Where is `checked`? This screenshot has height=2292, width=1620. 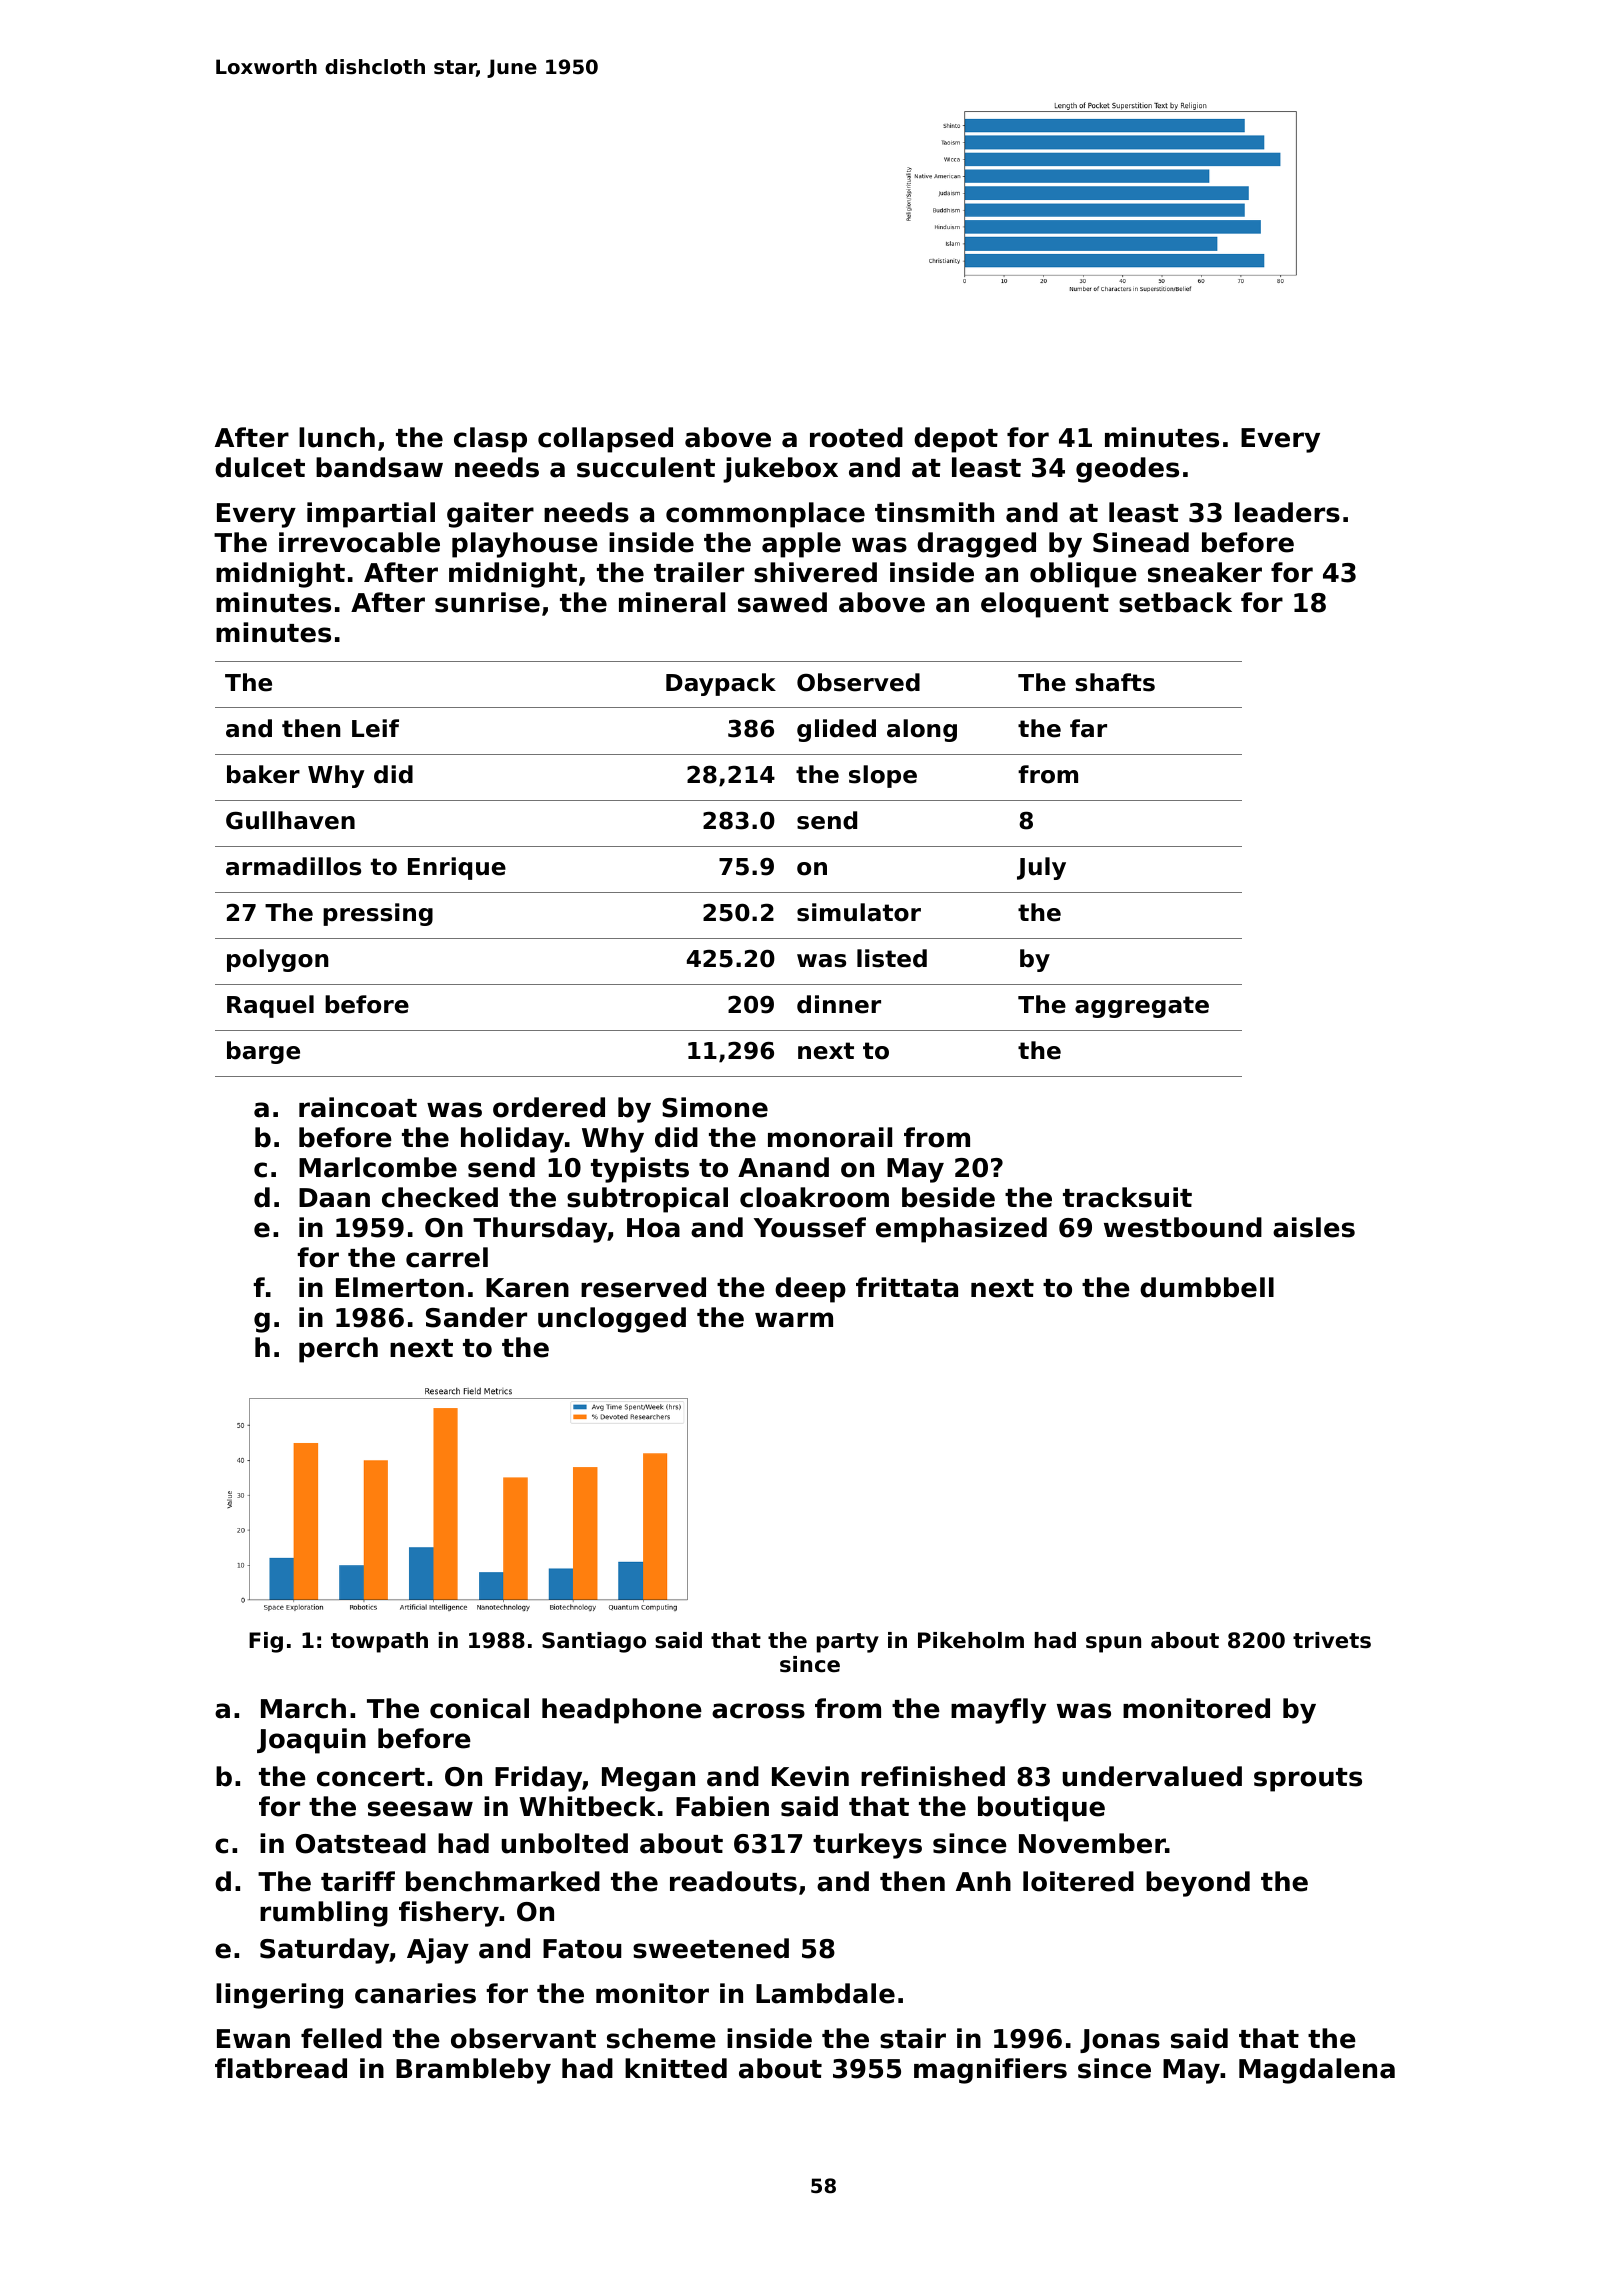
checked is located at coordinates (440, 1197).
